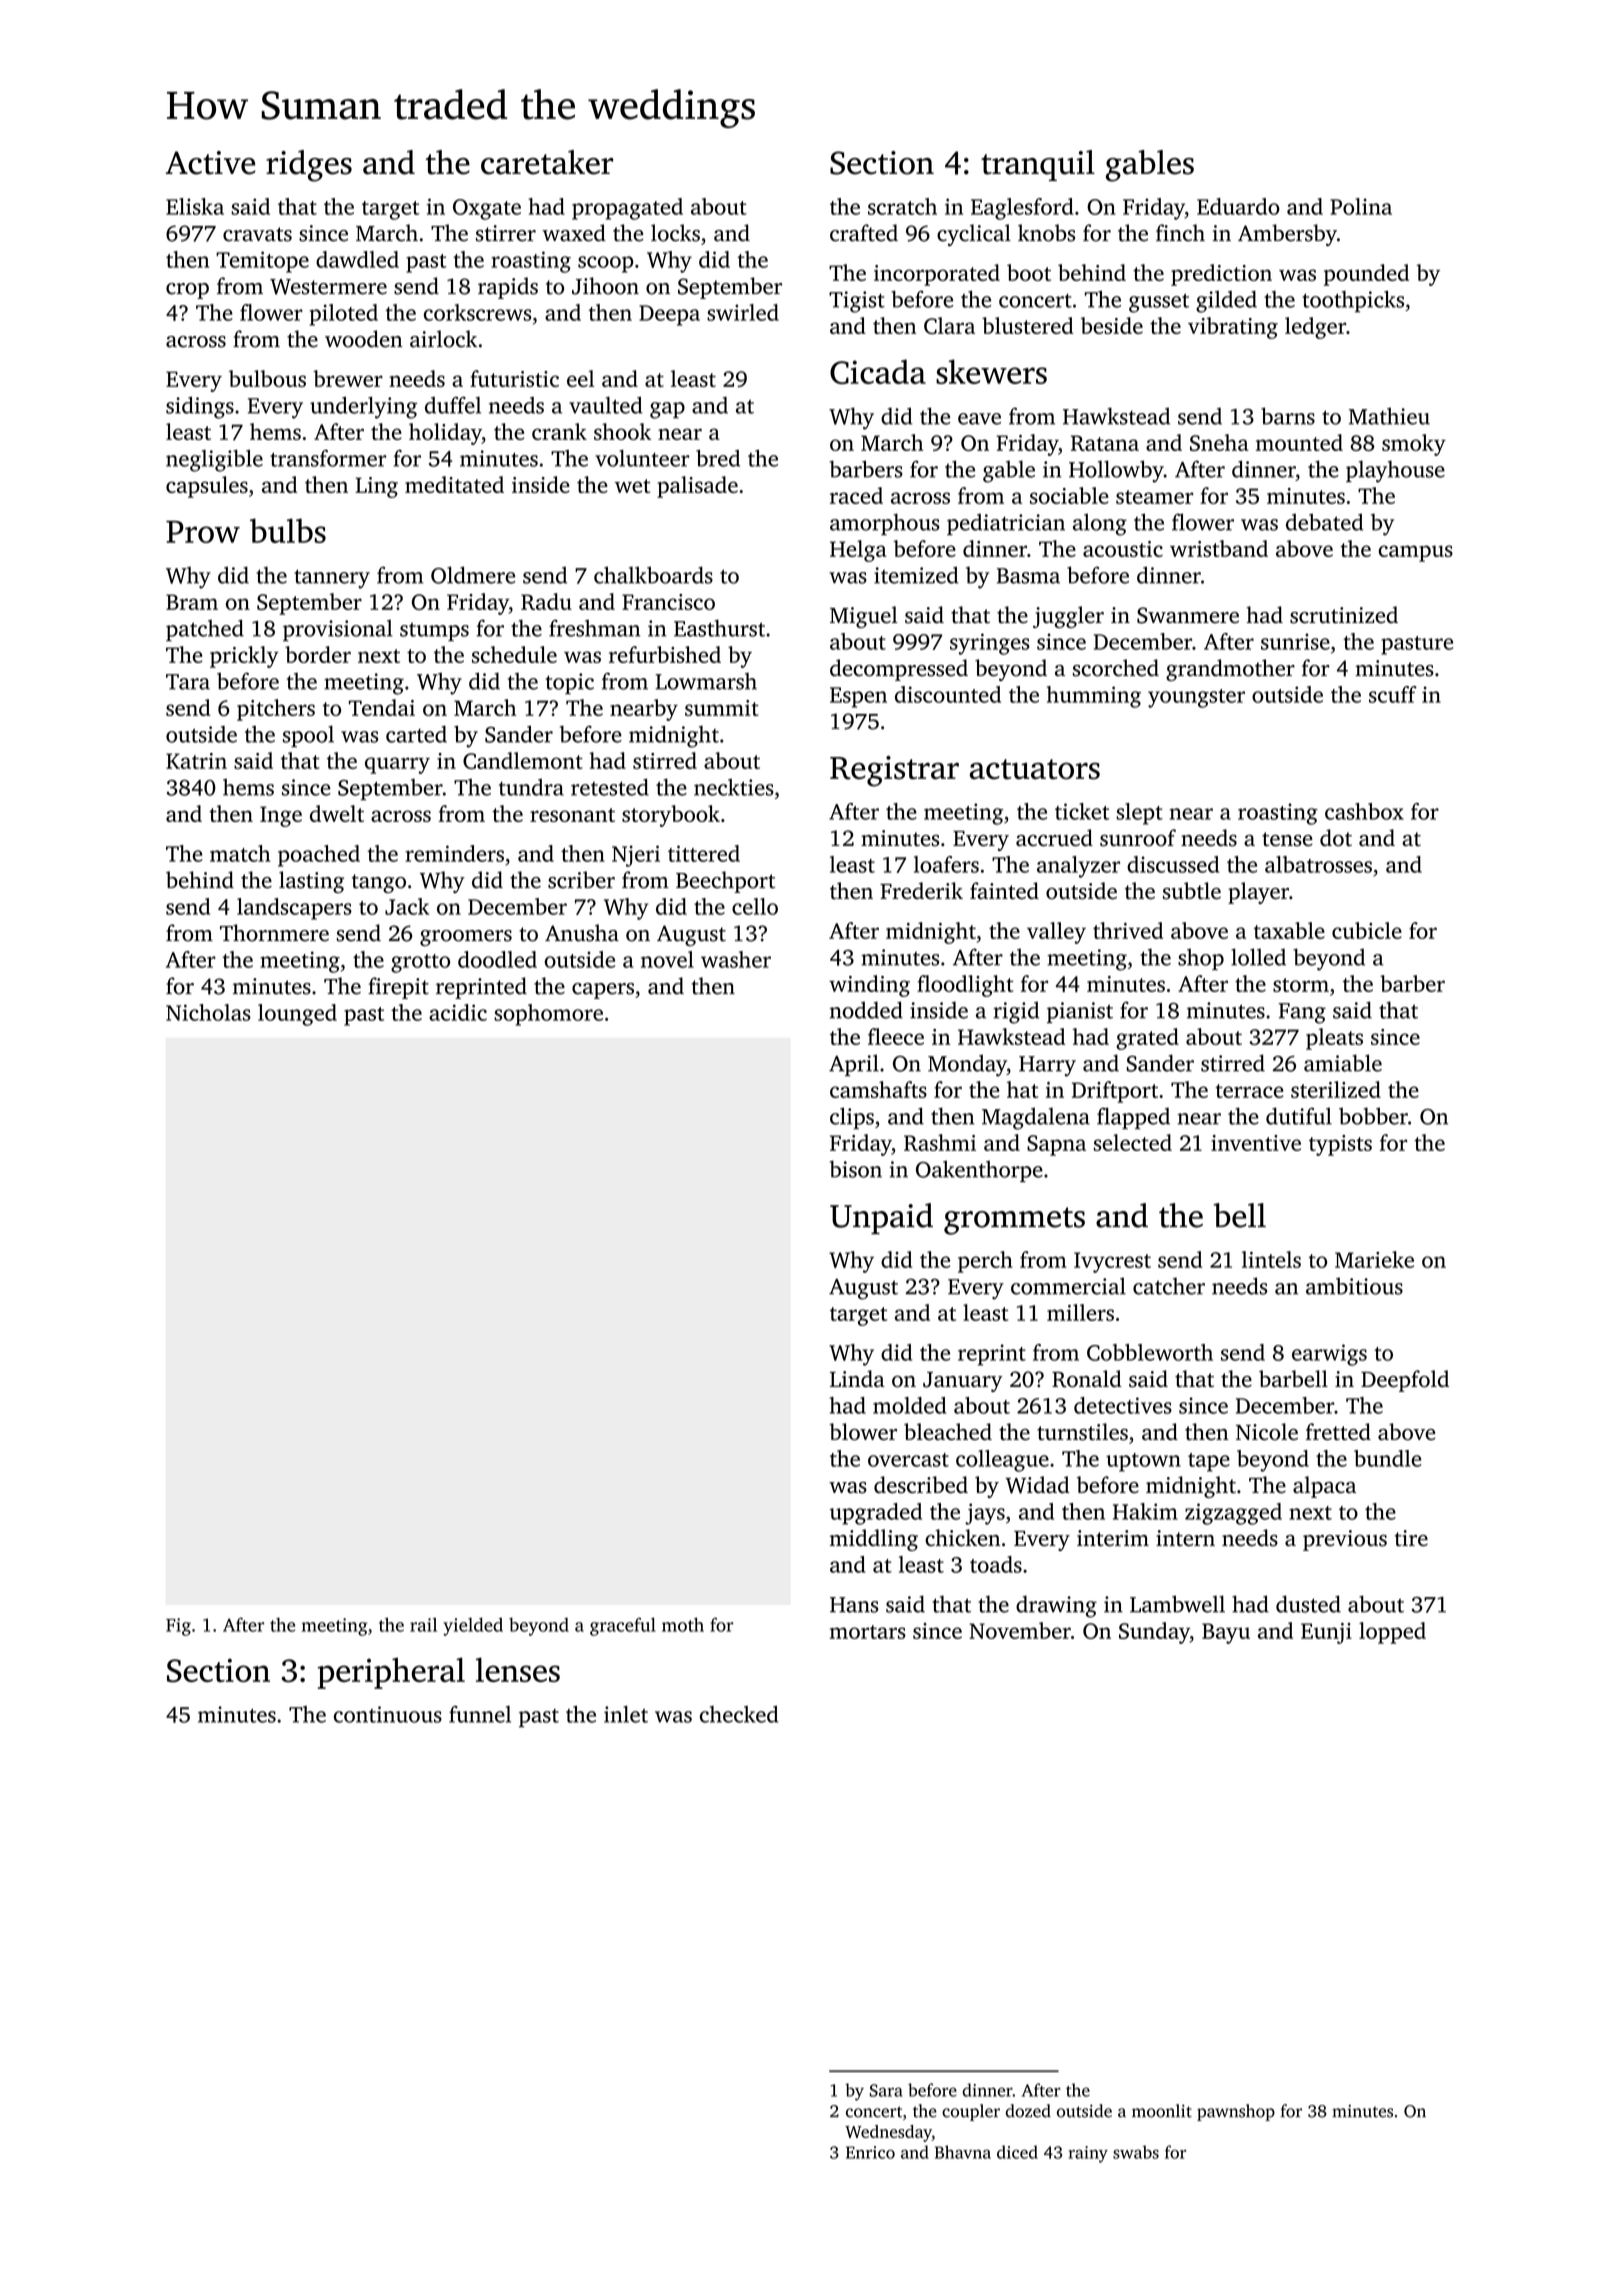 The width and height of the image is (1620, 2292). Describe the element at coordinates (1221, 275) in the image. I see `prediction` at that location.
